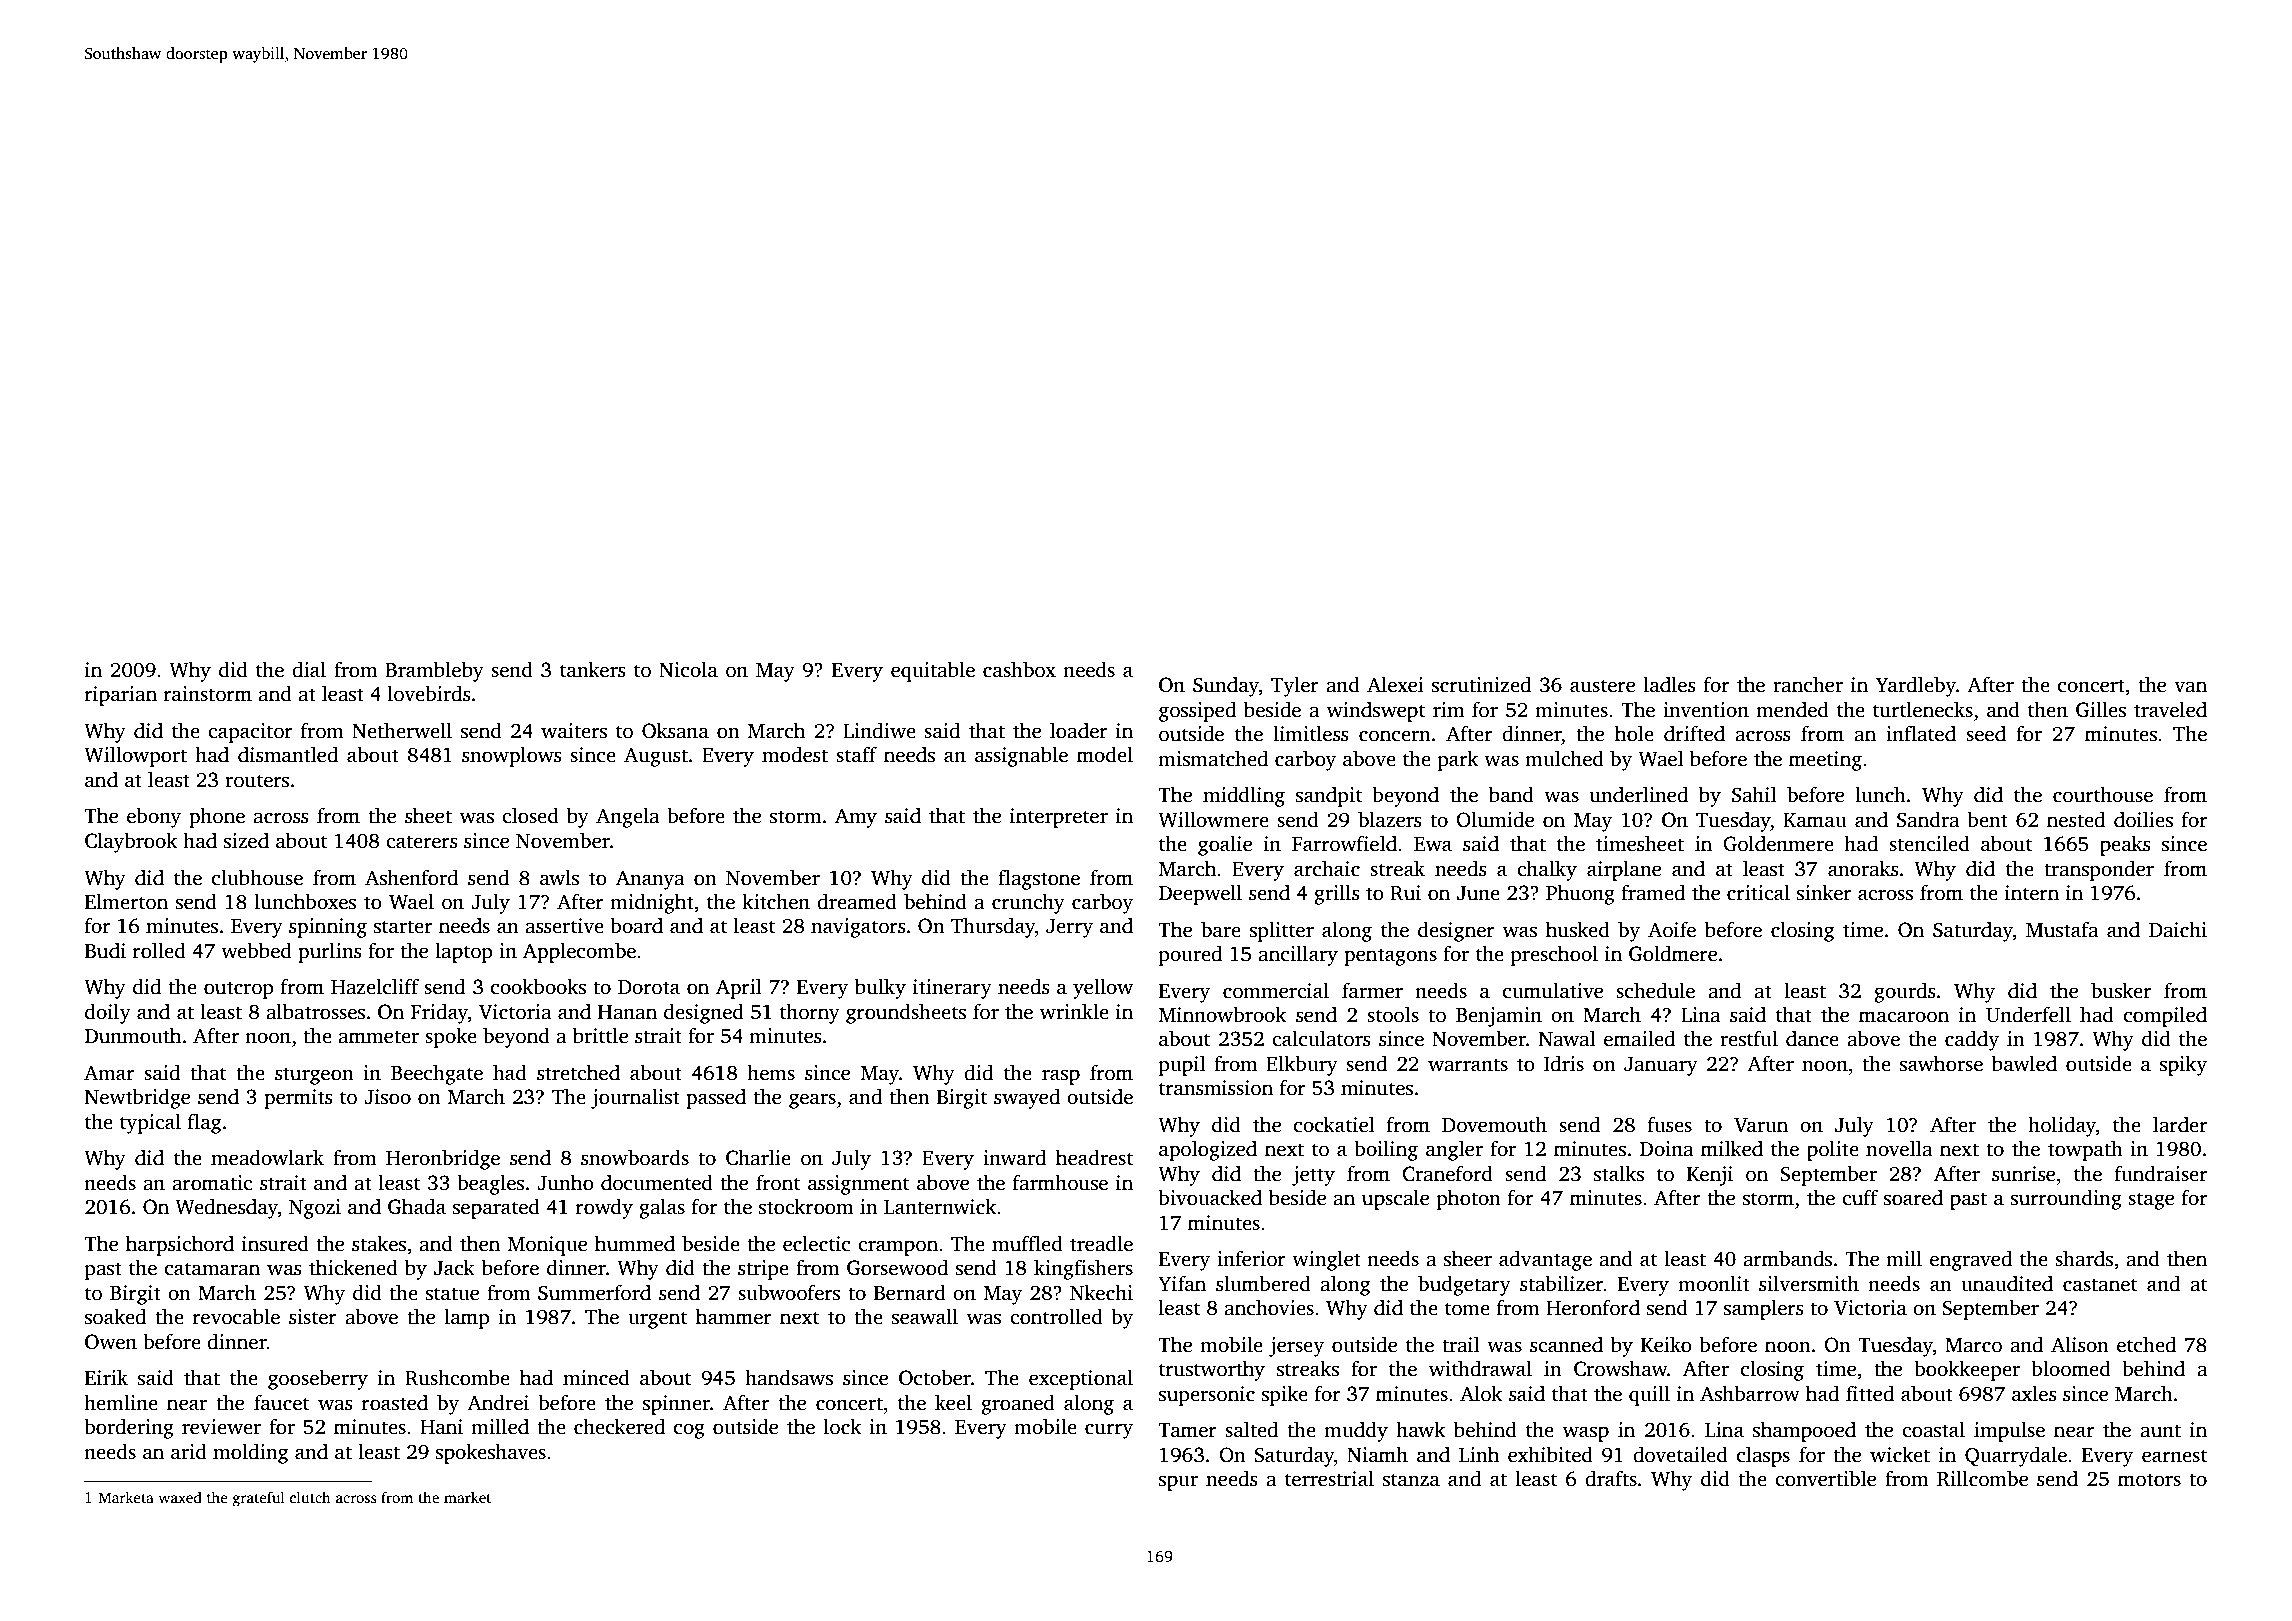  Describe the element at coordinates (2024, 1063) in the page. I see `bawled` at that location.
